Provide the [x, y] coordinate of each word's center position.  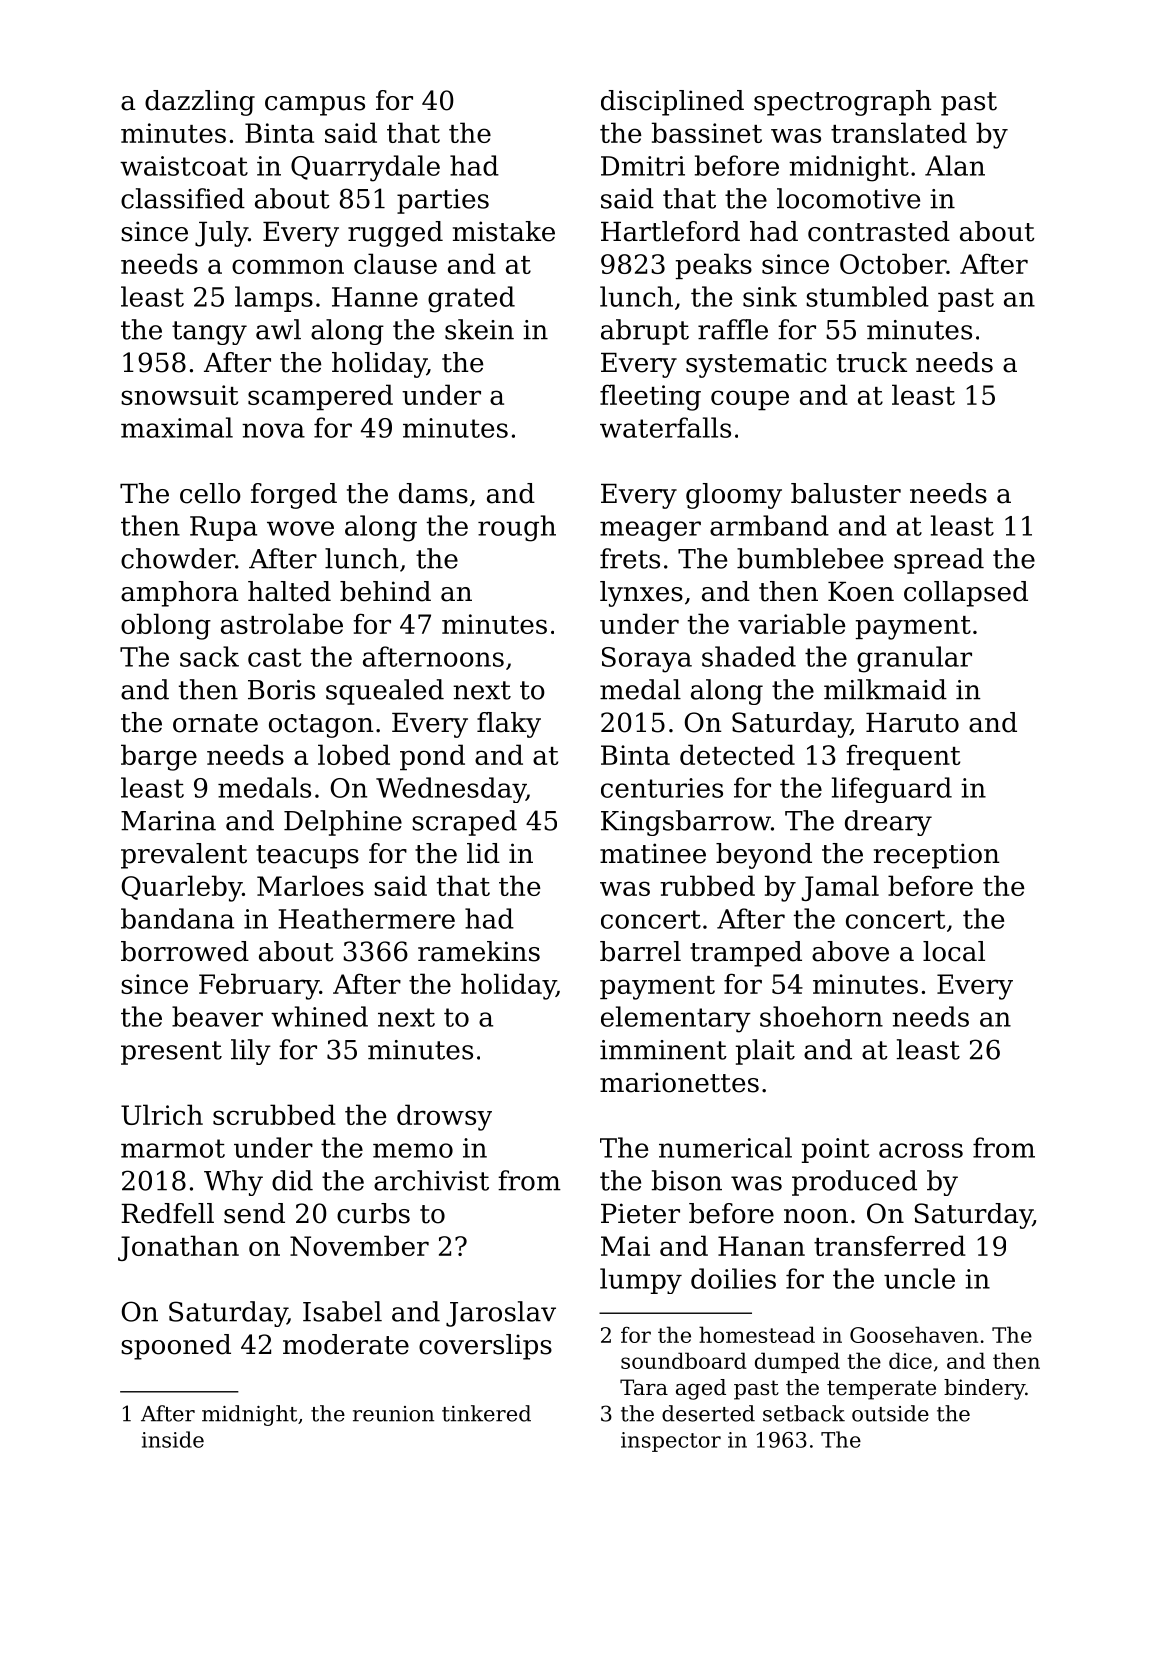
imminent [663, 1050]
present [171, 1053]
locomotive [848, 198]
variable [791, 623]
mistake [504, 231]
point [835, 1150]
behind [385, 591]
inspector [671, 1442]
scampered [320, 397]
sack [209, 656]
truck [872, 362]
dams [433, 493]
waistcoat [184, 166]
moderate [346, 1344]
